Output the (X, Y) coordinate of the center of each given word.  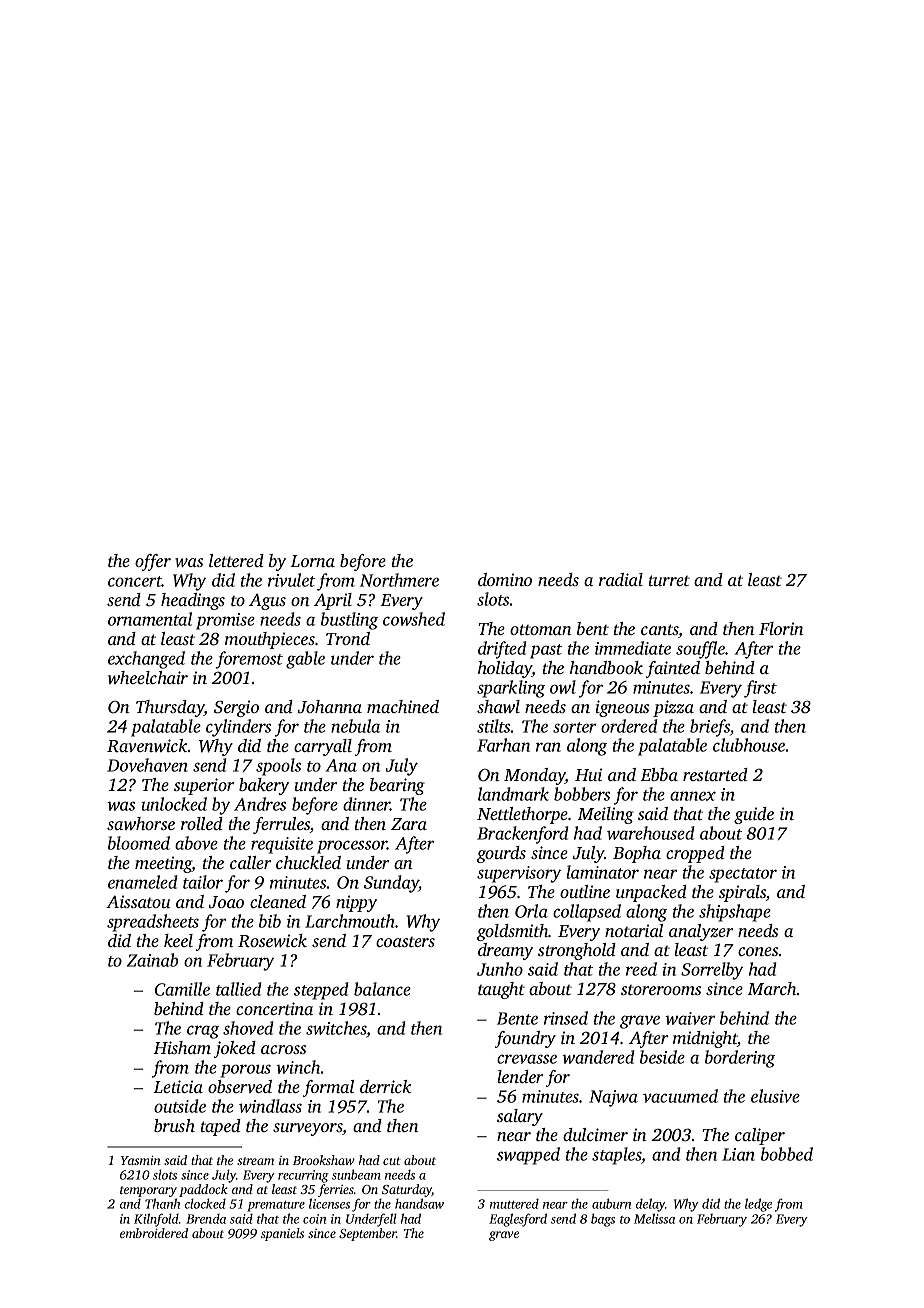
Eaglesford (518, 1220)
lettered (236, 560)
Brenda (206, 1218)
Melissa (654, 1218)
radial (621, 579)
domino (505, 579)
